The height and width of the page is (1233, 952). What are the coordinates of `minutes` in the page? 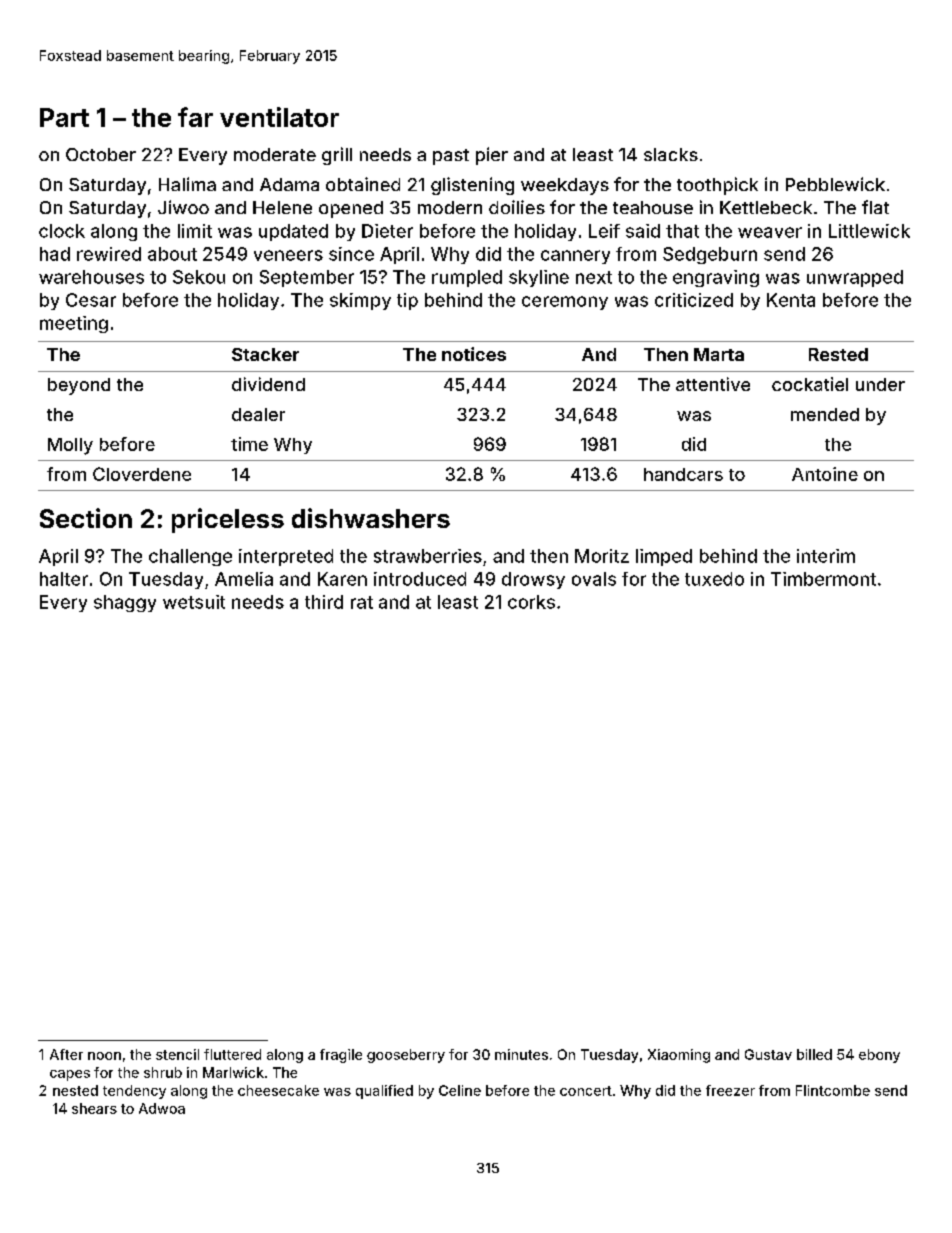 It's located at (521, 1054).
